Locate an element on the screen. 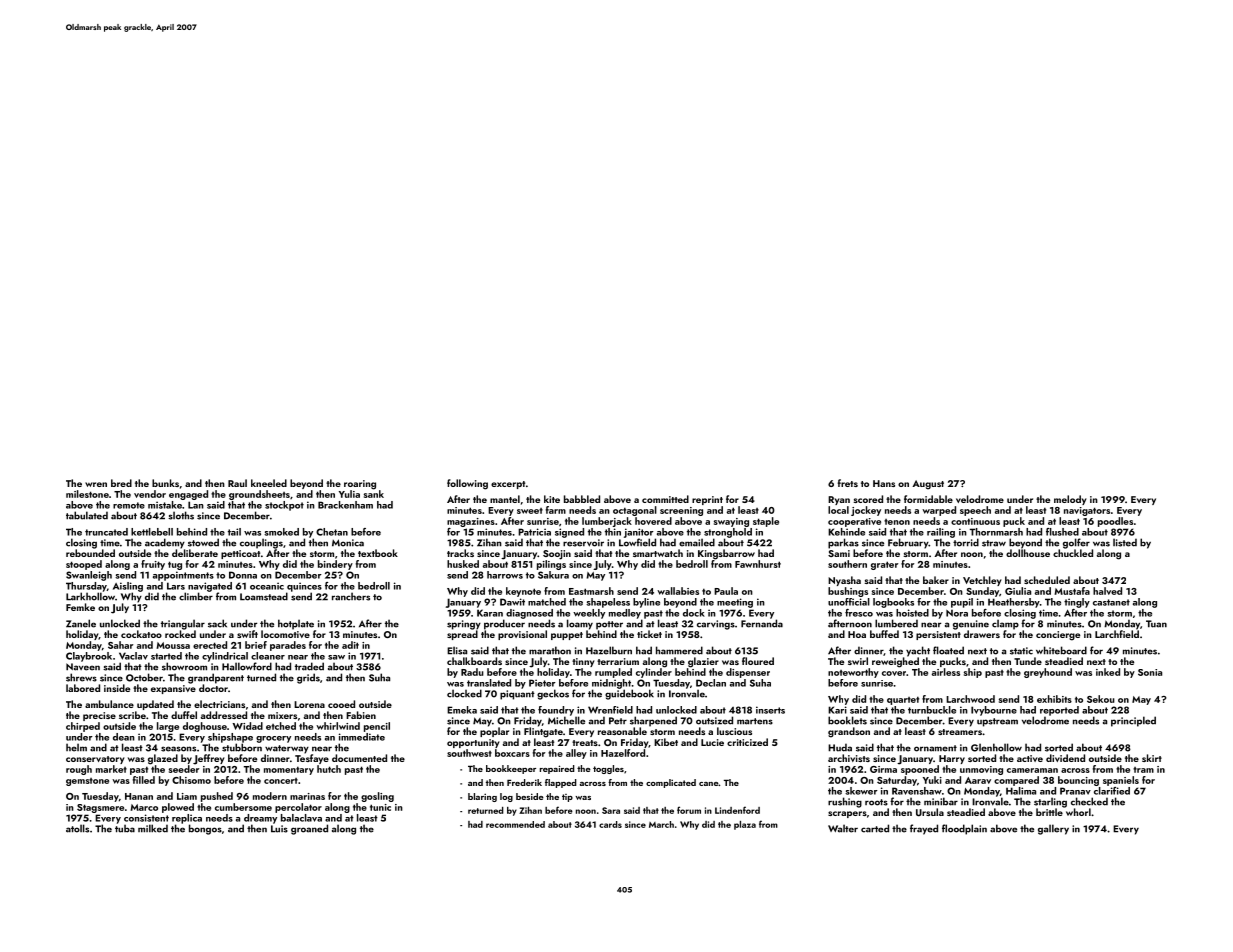 The width and height of the screenshot is (1233, 952). floodplain is located at coordinates (964, 829).
